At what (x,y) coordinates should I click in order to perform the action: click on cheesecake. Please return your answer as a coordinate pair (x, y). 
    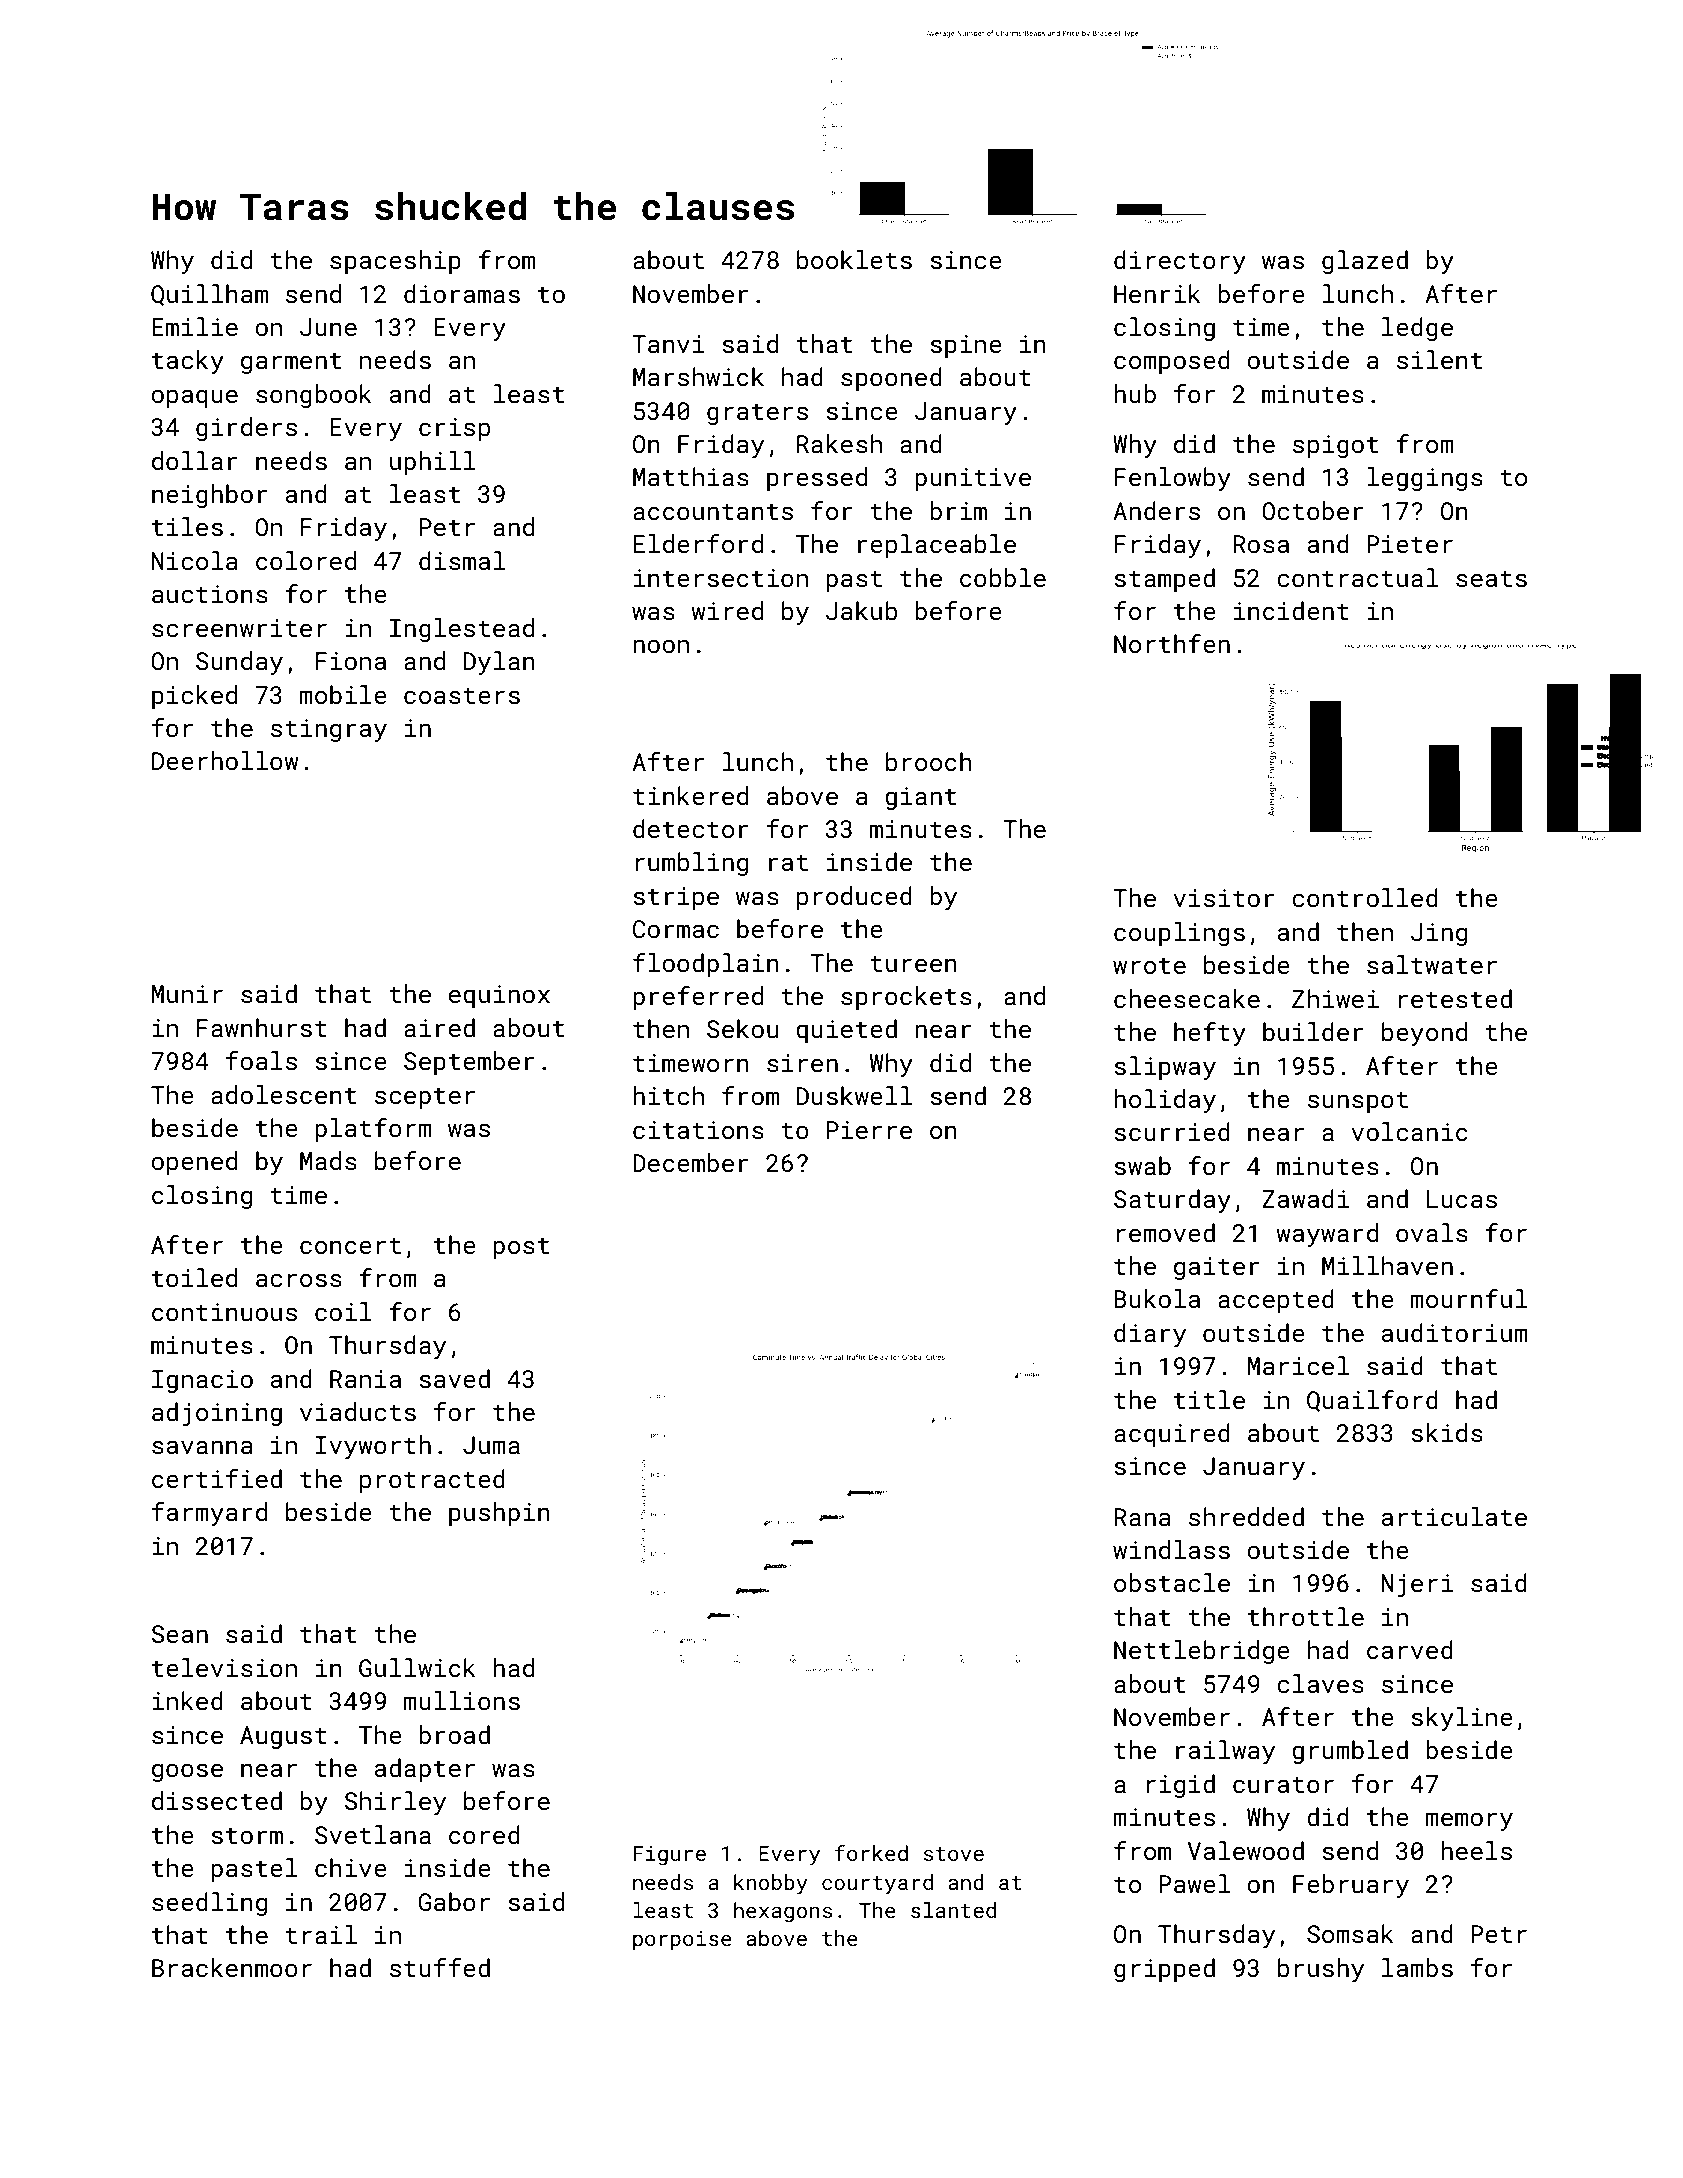
    Looking at the image, I should click on (1187, 998).
